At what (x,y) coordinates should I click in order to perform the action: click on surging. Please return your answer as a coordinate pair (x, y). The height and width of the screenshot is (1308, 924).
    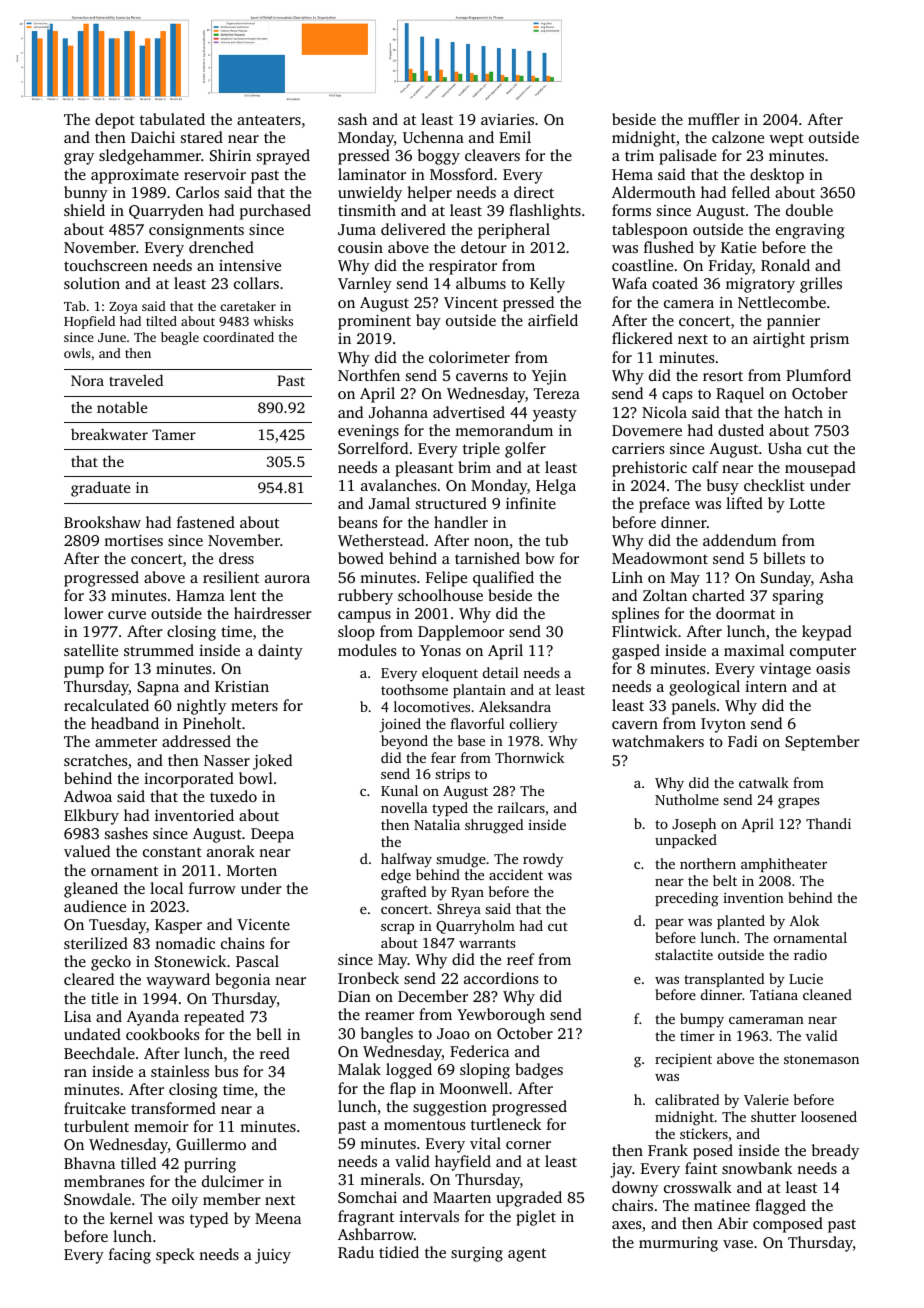
    Looking at the image, I should click on (477, 1254).
